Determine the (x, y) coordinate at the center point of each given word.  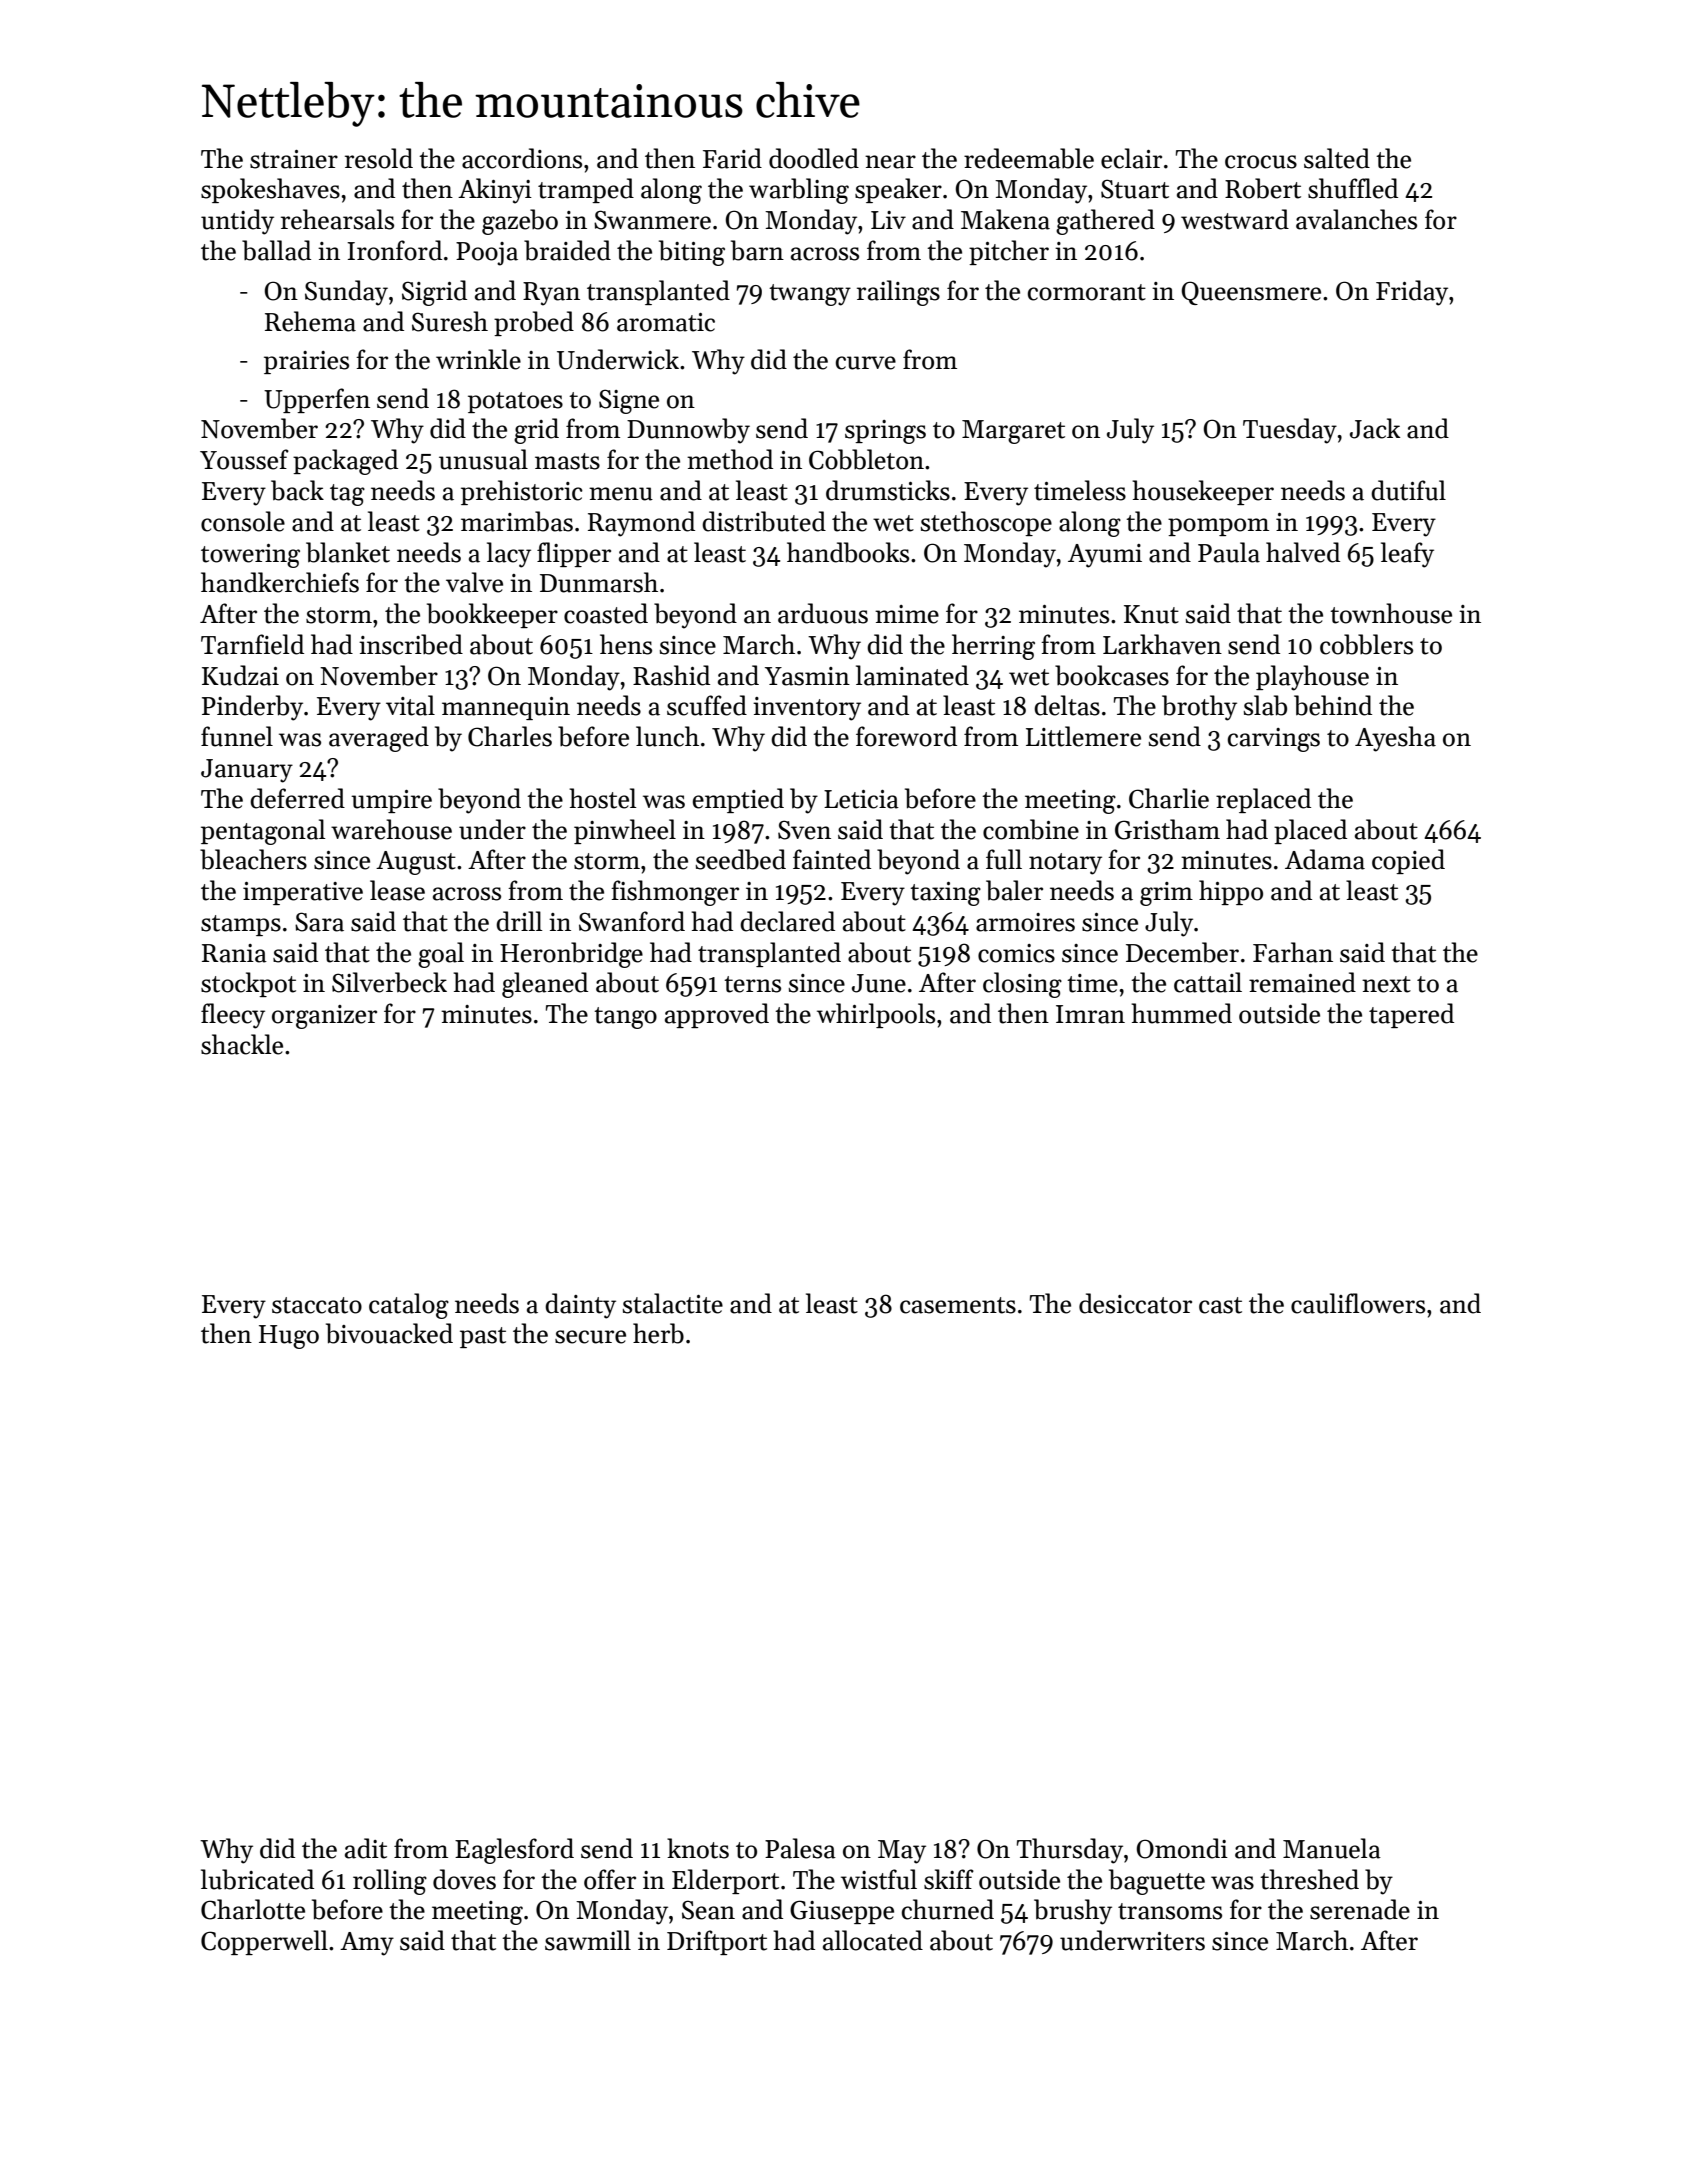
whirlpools (876, 1015)
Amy (367, 1944)
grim (1166, 894)
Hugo (289, 1337)
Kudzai (240, 675)
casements (958, 1305)
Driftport (717, 1942)
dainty (580, 1306)
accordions (522, 158)
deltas (1067, 705)
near (890, 162)
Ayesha (1395, 739)
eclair (1131, 158)
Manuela (1332, 1848)
